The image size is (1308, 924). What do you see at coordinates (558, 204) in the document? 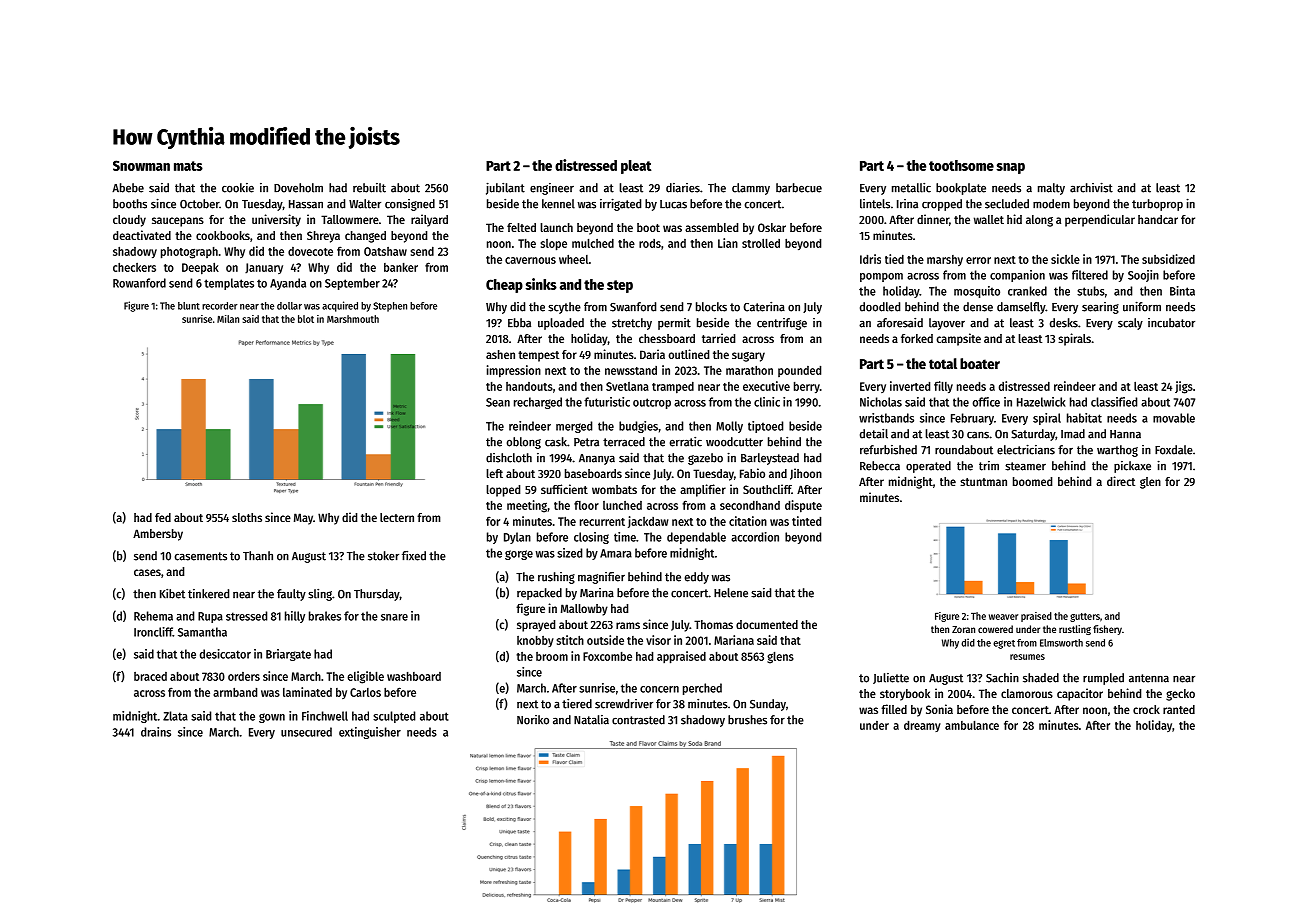
I see `kennel` at bounding box center [558, 204].
